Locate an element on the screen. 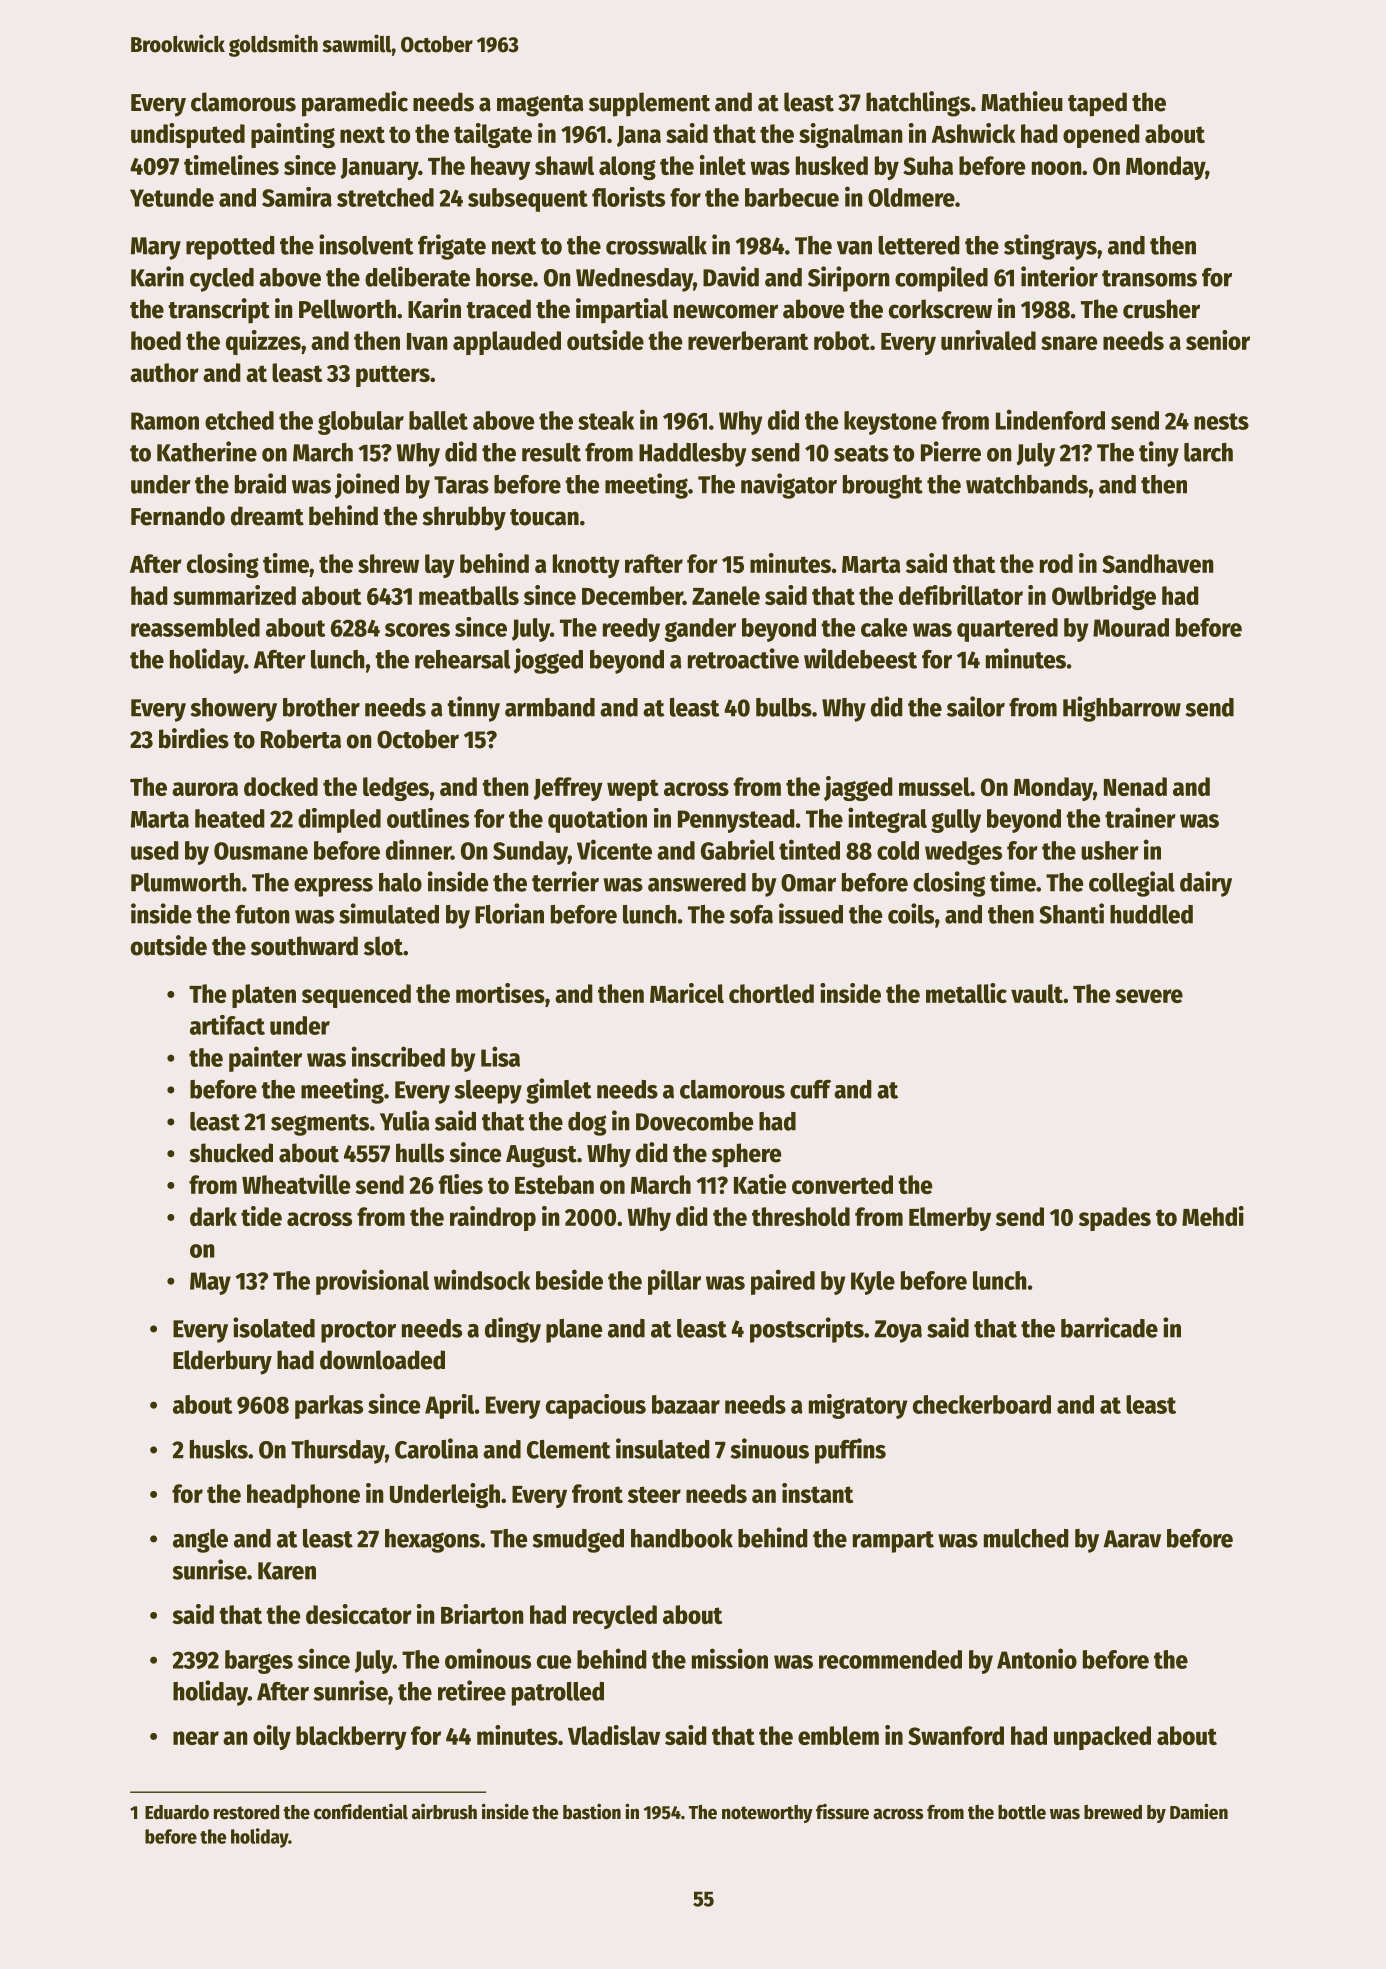  Plumworth is located at coordinates (186, 882).
